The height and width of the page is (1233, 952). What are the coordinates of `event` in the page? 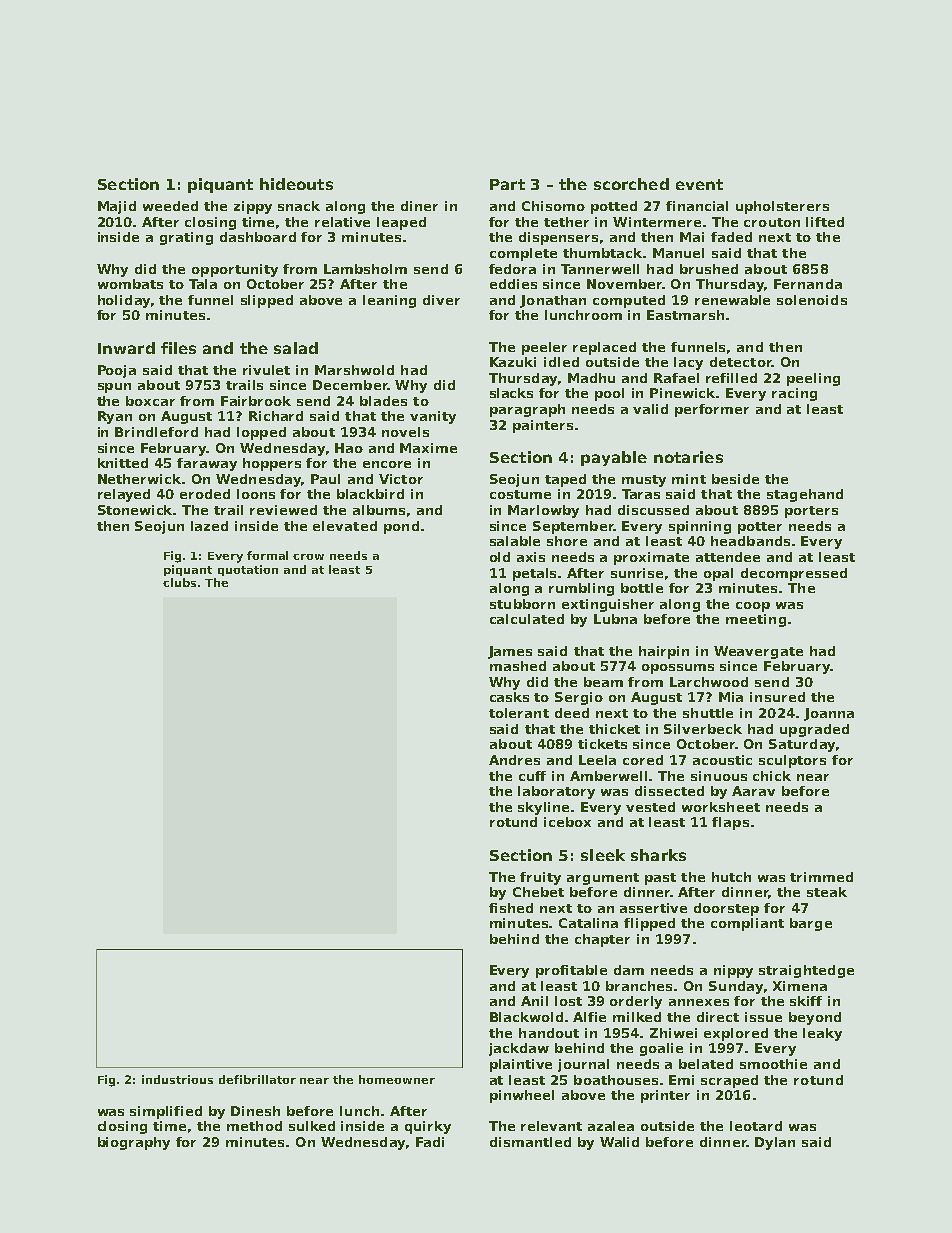 It's located at (699, 184).
